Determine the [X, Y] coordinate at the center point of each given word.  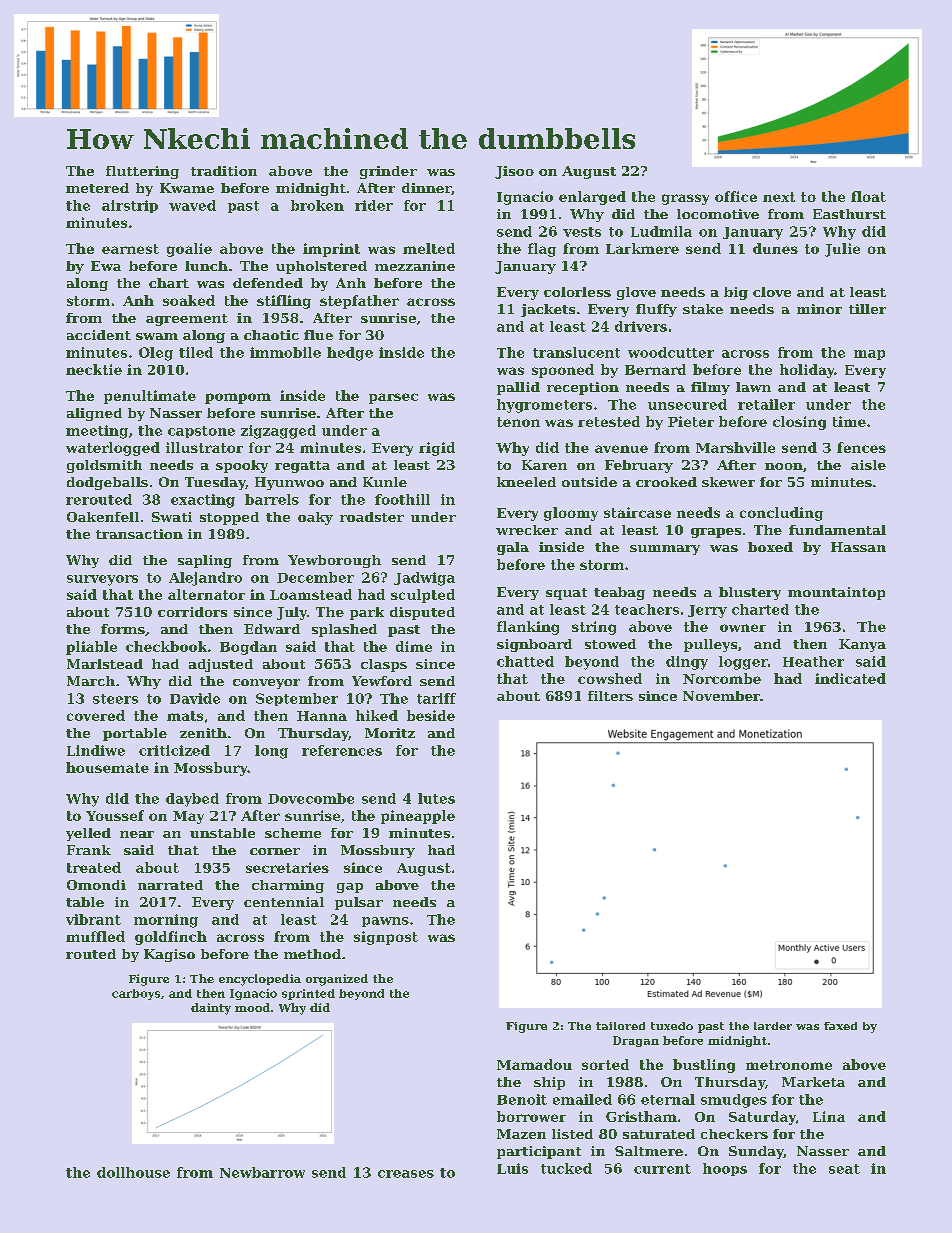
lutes [436, 798]
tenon [518, 422]
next [779, 197]
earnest [130, 249]
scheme [293, 833]
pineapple [418, 817]
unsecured [687, 404]
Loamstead [311, 594]
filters [610, 696]
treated [94, 867]
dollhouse [133, 1172]
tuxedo [672, 1026]
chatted [525, 661]
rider [374, 205]
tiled [196, 352]
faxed [840, 1026]
